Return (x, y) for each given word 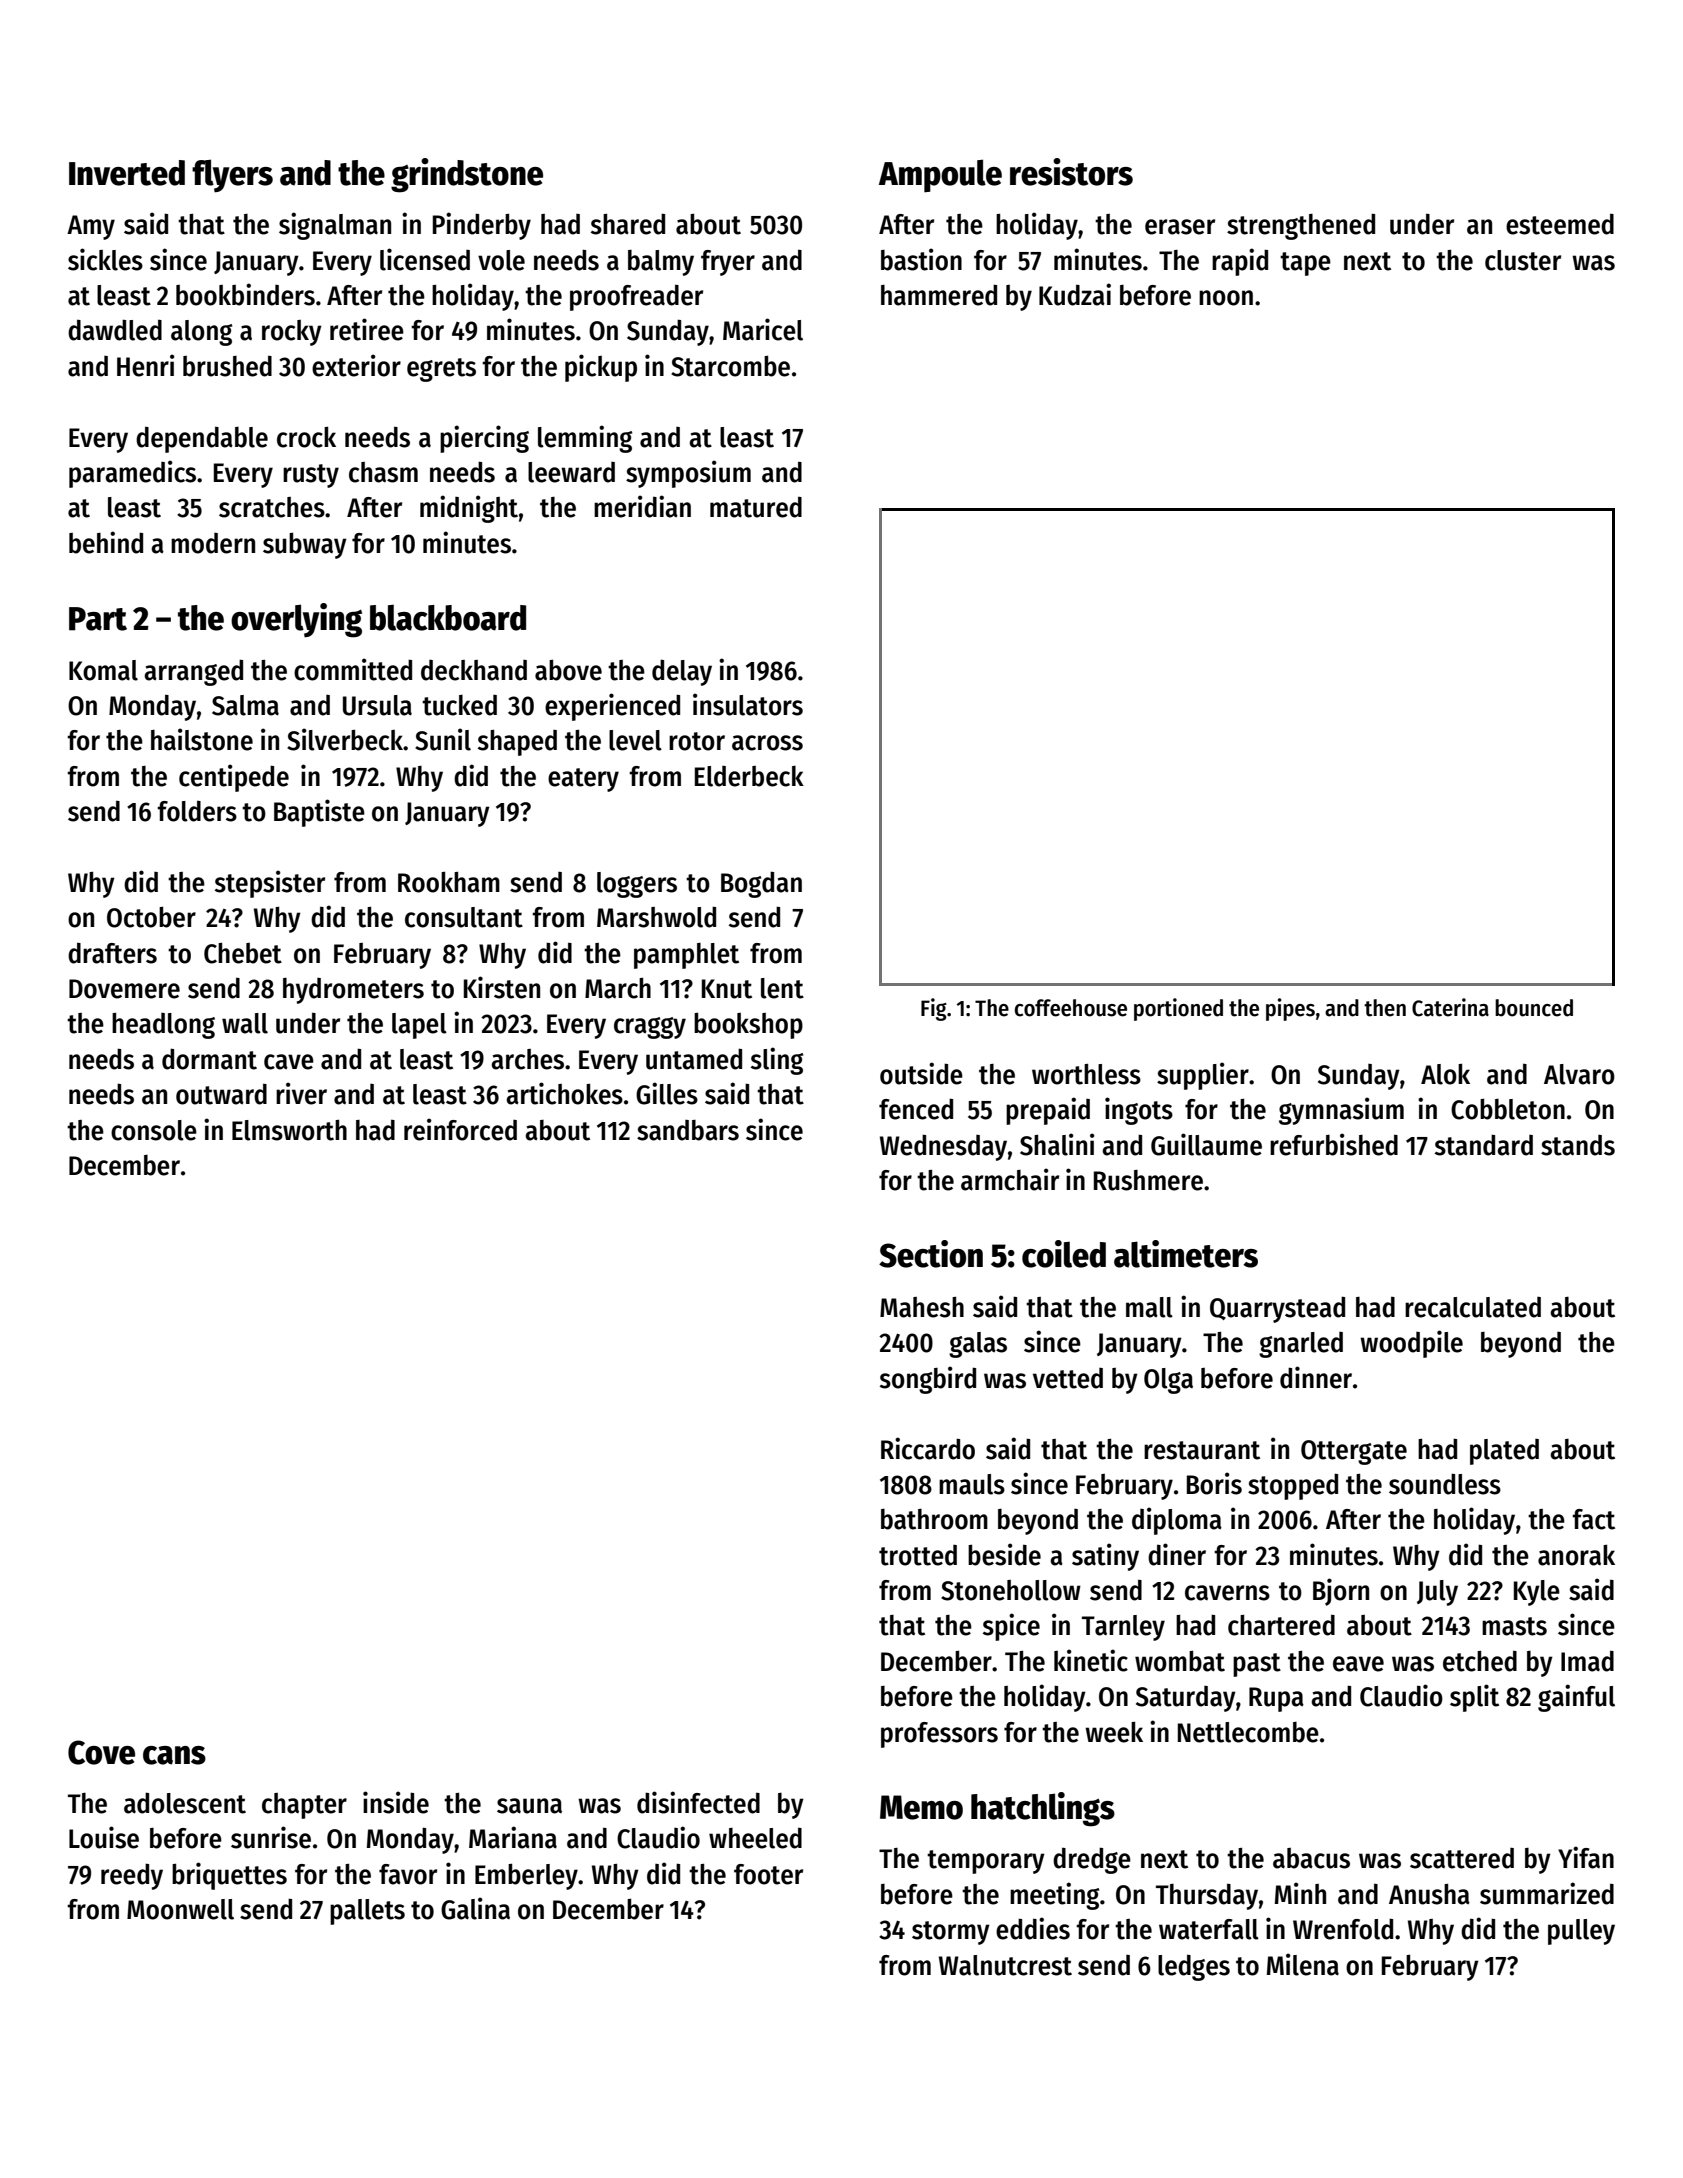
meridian (642, 506)
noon (1226, 298)
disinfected (698, 1802)
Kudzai (1075, 294)
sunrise (271, 1837)
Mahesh (922, 1307)
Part (98, 619)
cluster (1523, 260)
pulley (1581, 1932)
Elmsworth (289, 1130)
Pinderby (482, 226)
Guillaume (1206, 1144)
